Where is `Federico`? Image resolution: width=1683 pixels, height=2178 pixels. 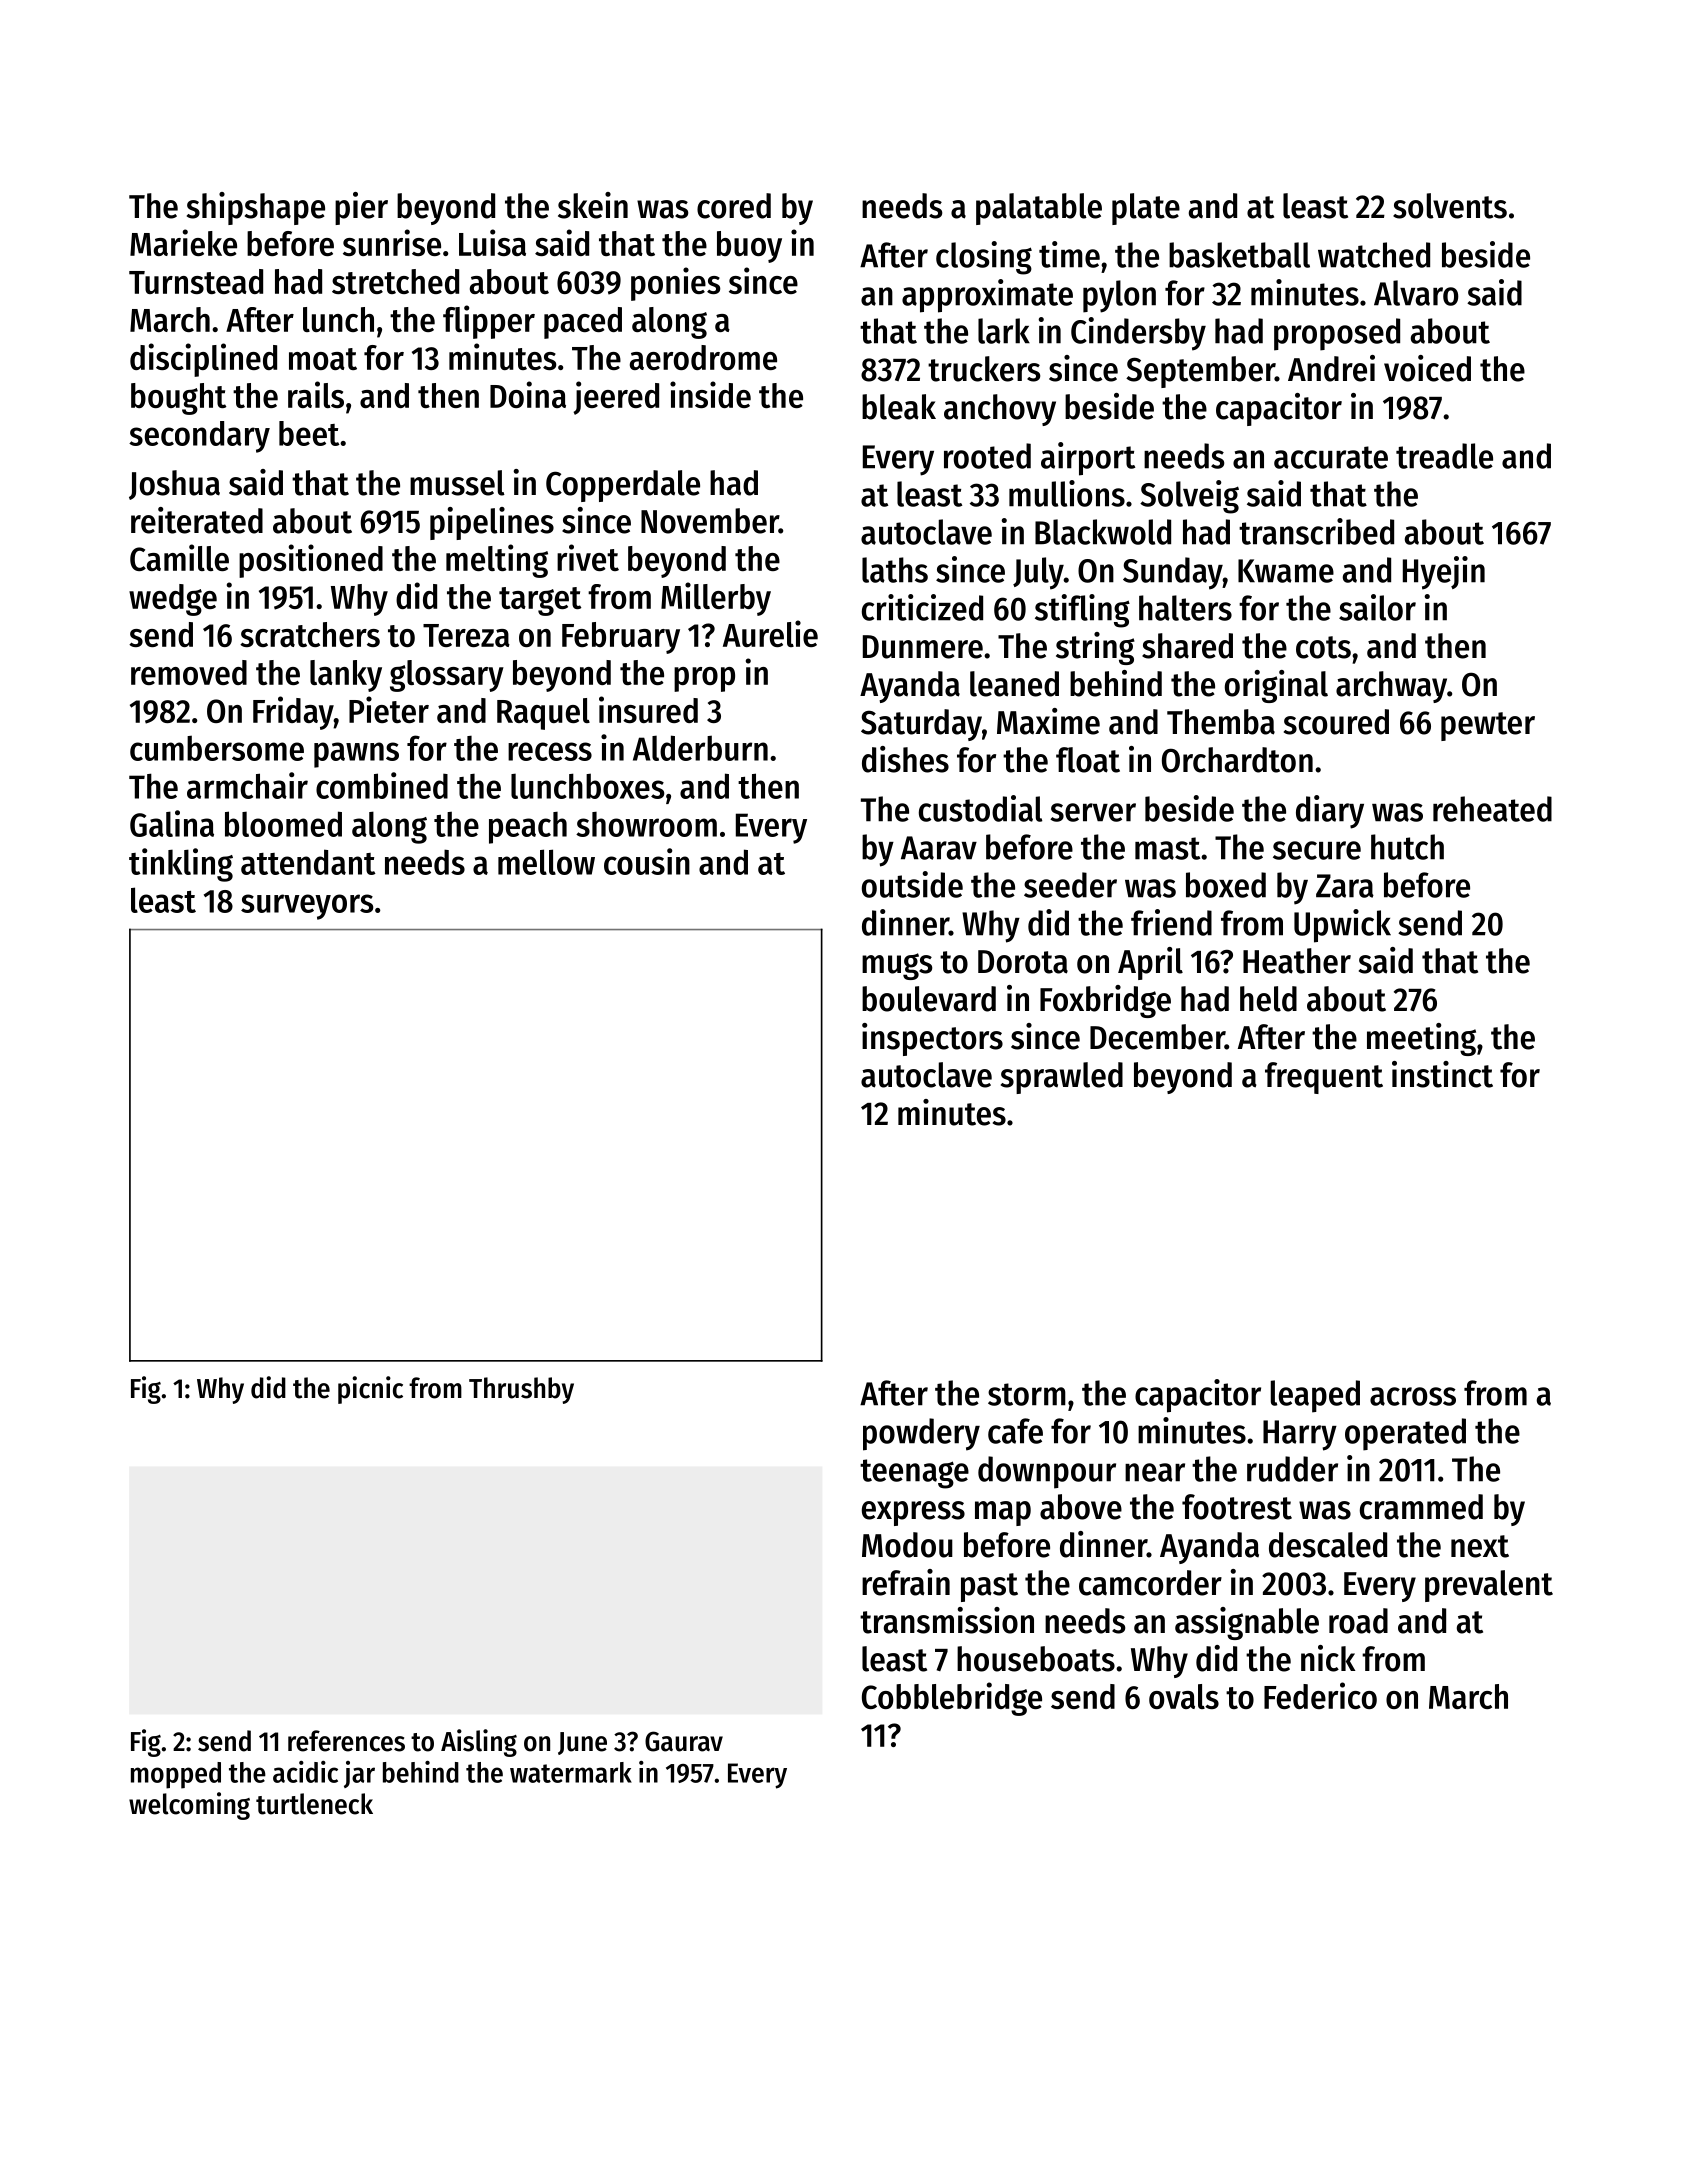
Federico is located at coordinates (1320, 1695).
